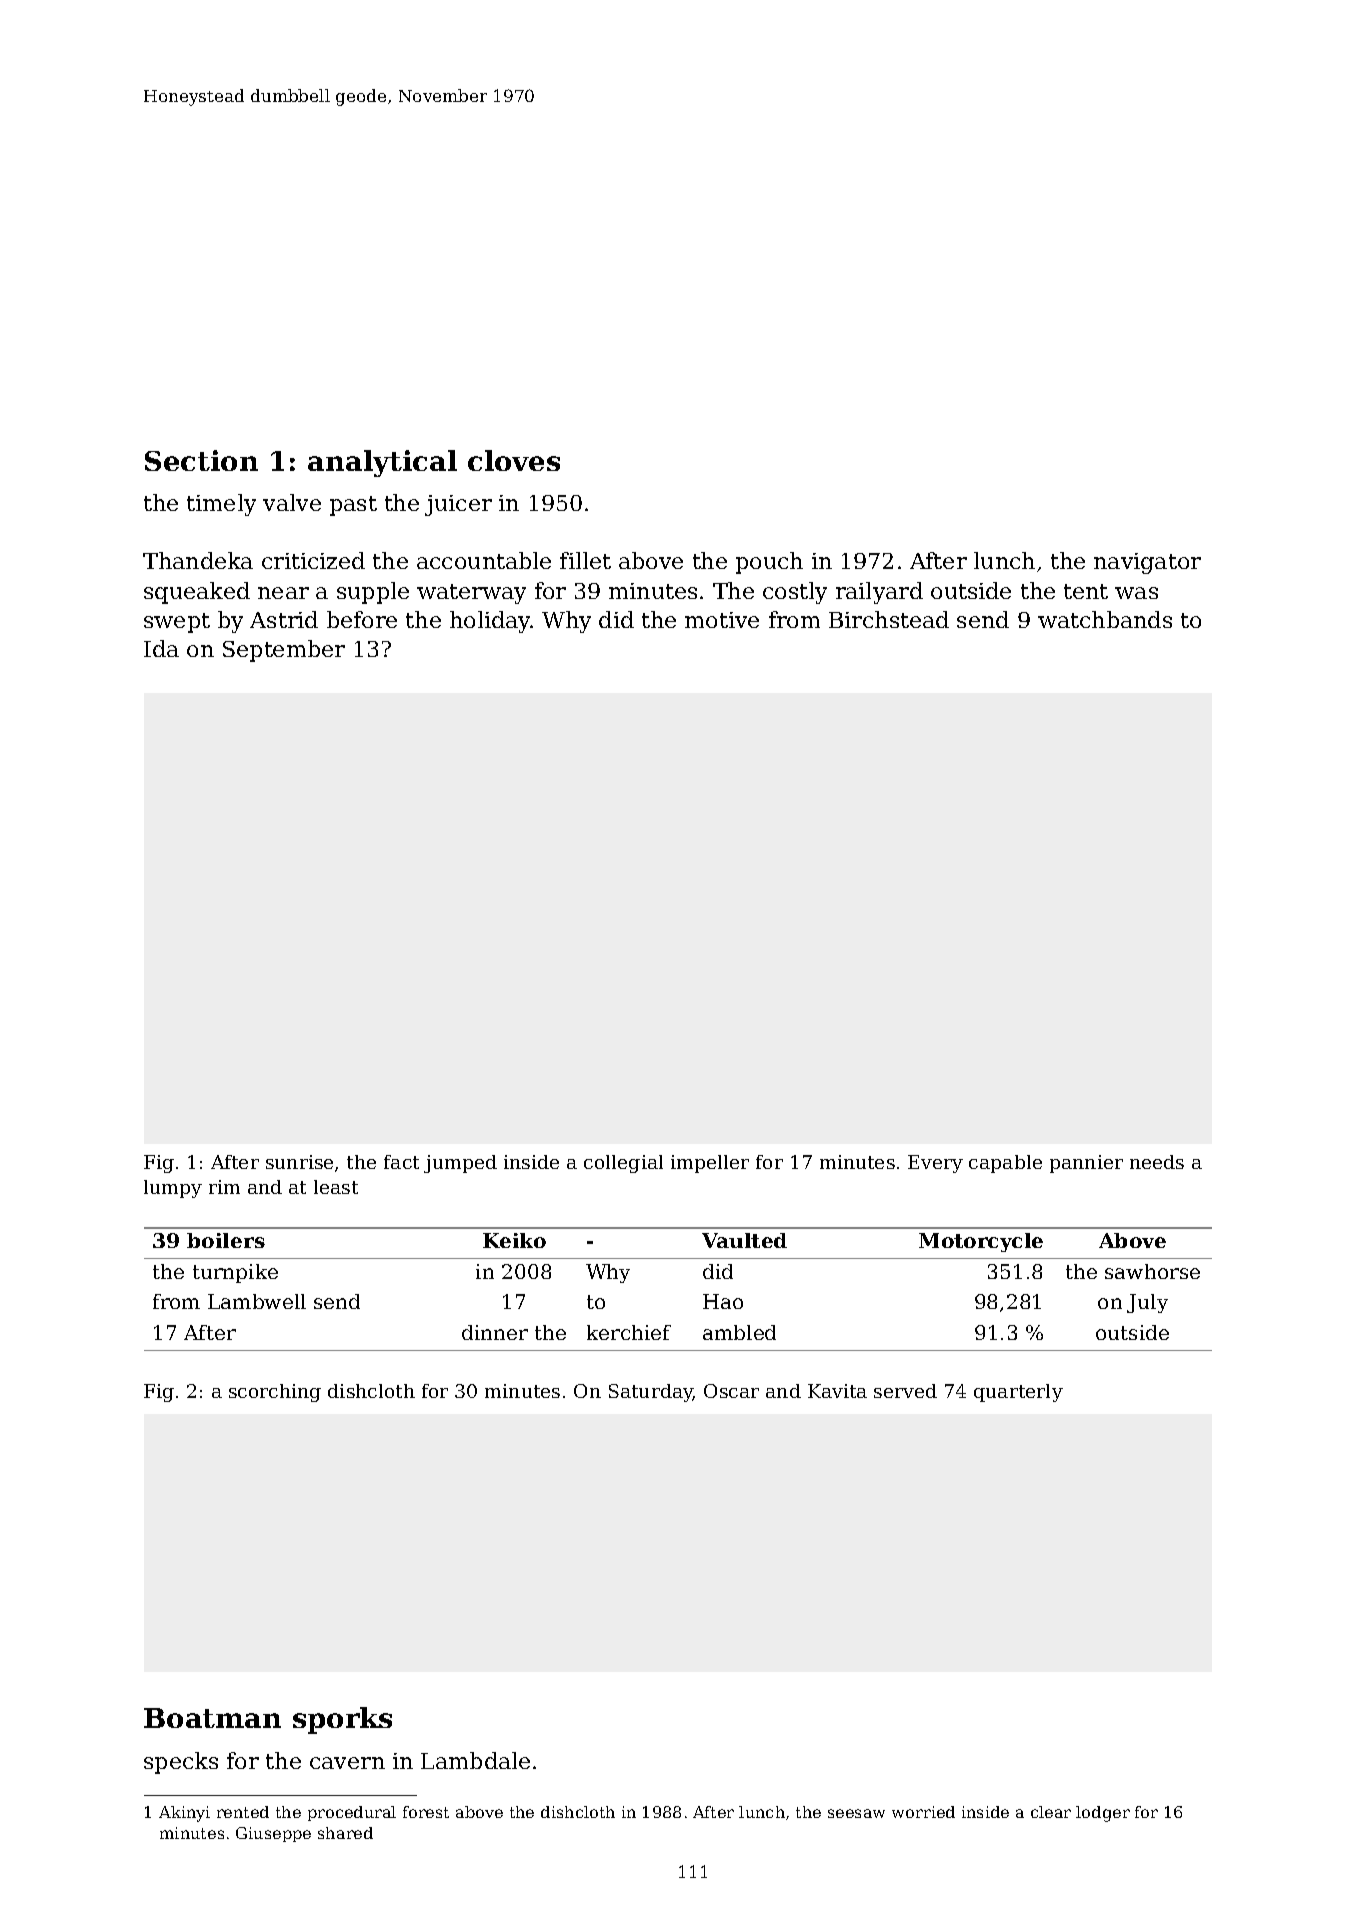  Describe the element at coordinates (935, 1164) in the image. I see `Every` at that location.
